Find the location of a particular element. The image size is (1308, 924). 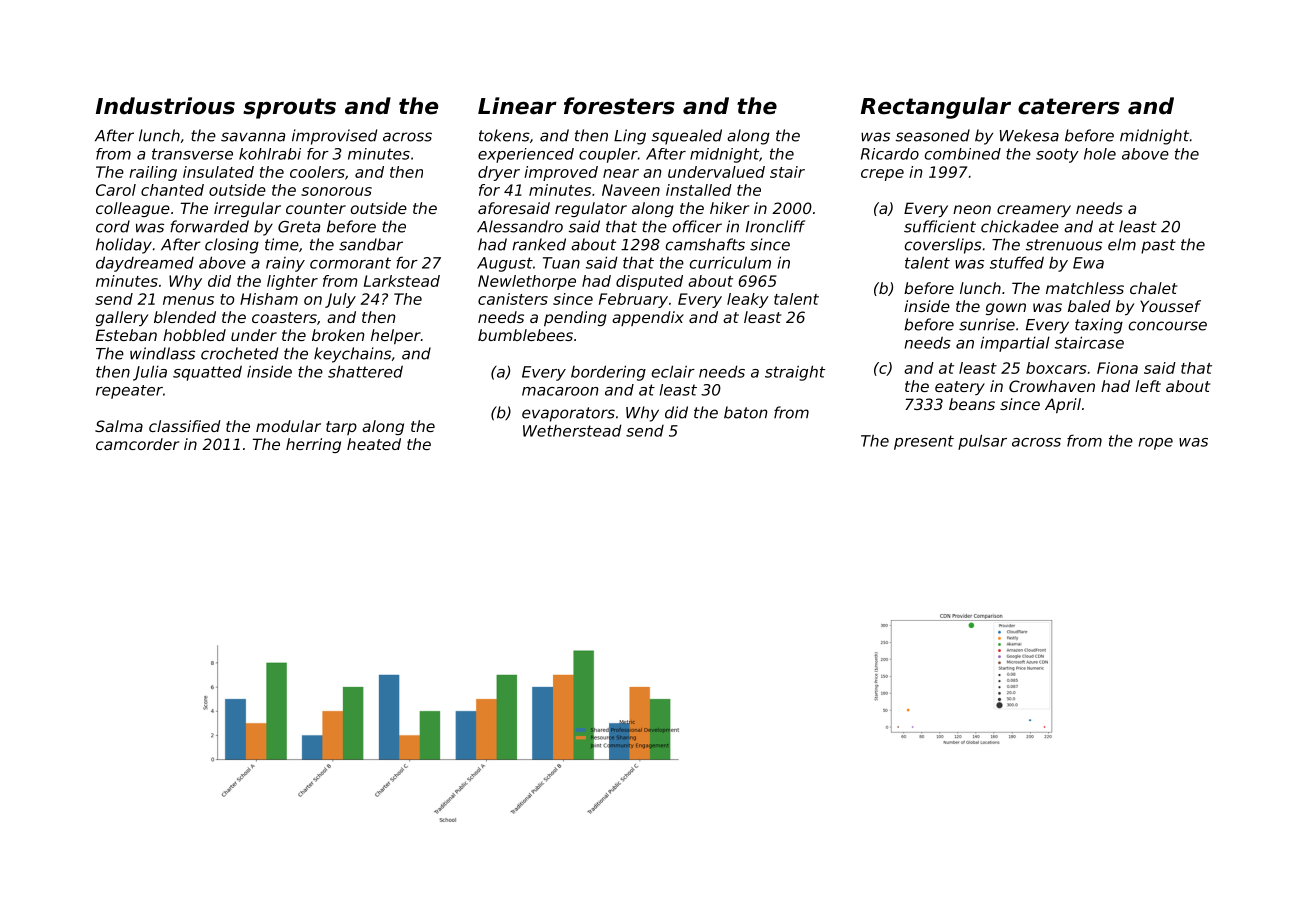

curriculum is located at coordinates (730, 262).
